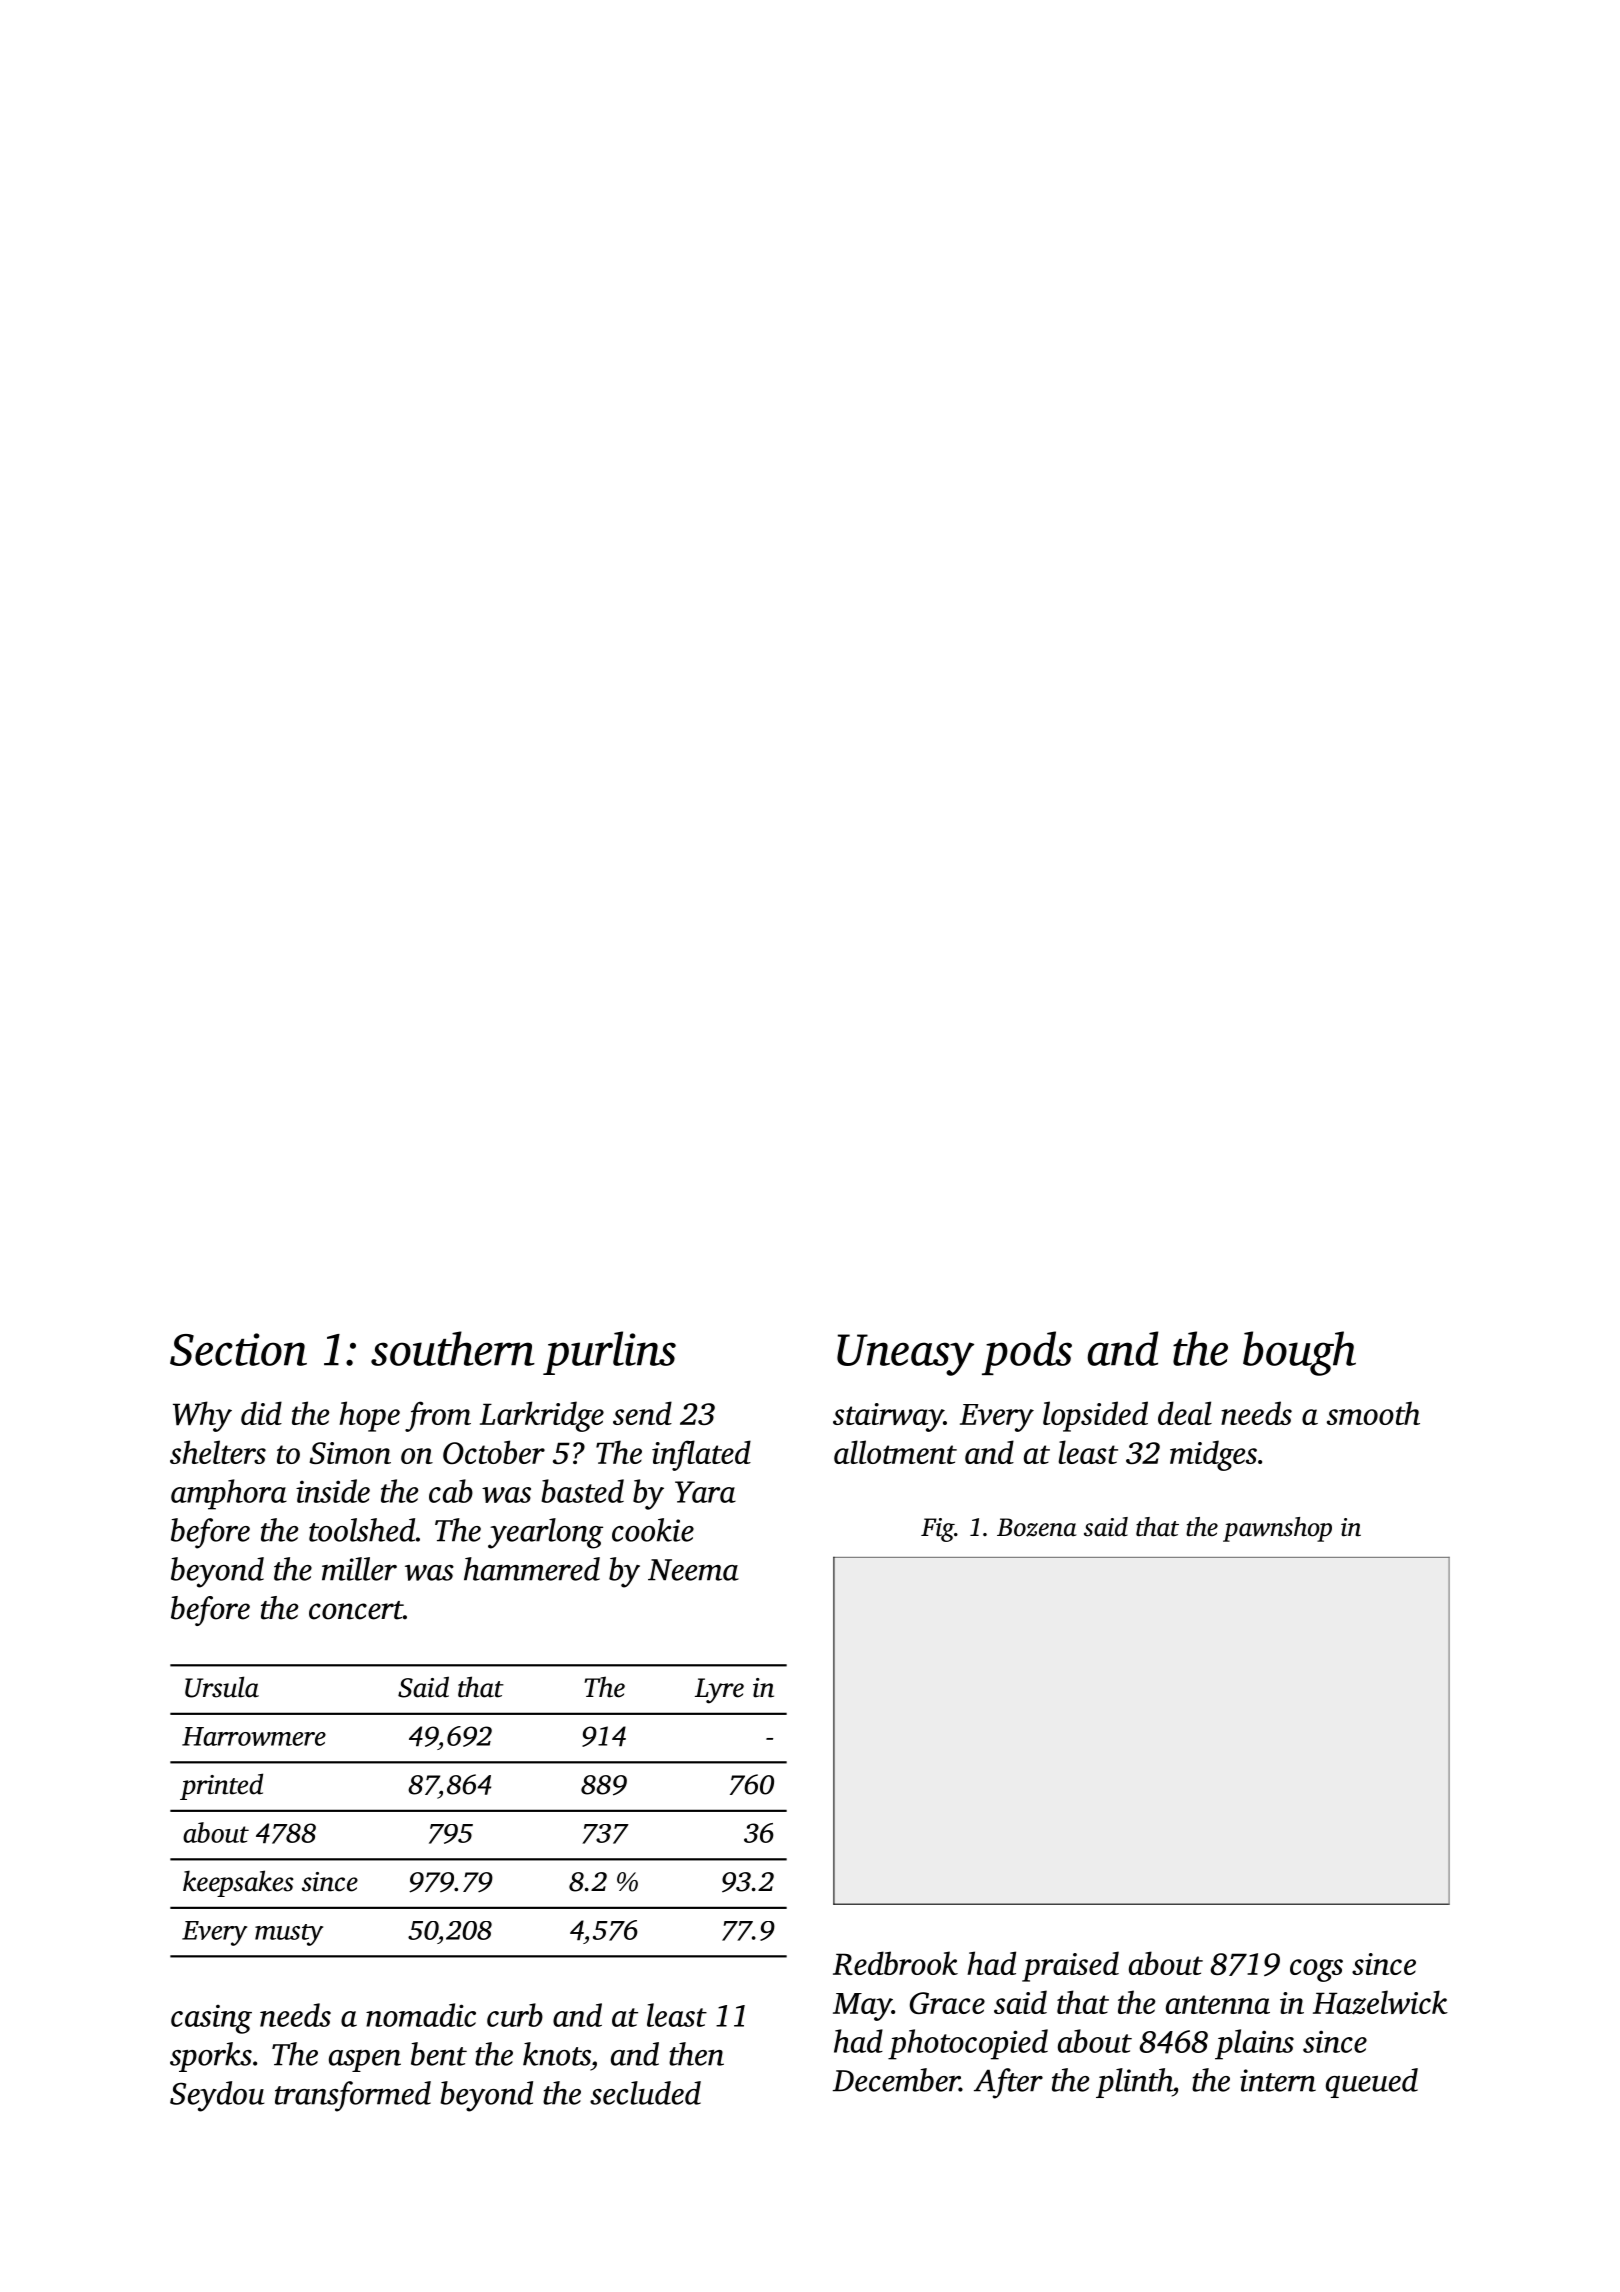 The height and width of the image is (2292, 1620). Describe the element at coordinates (238, 1349) in the image. I see `Section` at that location.
